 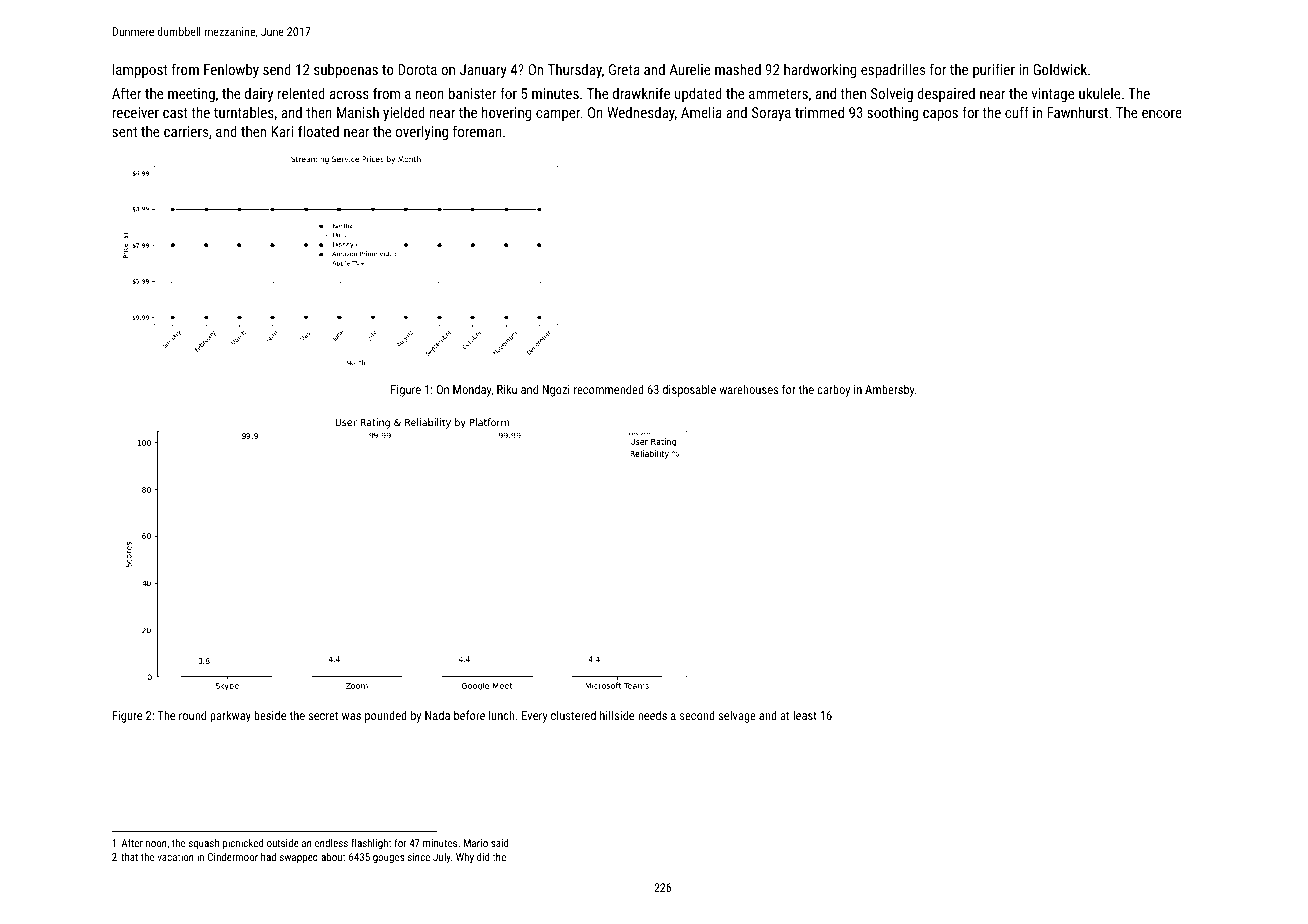 What do you see at coordinates (738, 69) in the screenshot?
I see `mashed` at bounding box center [738, 69].
